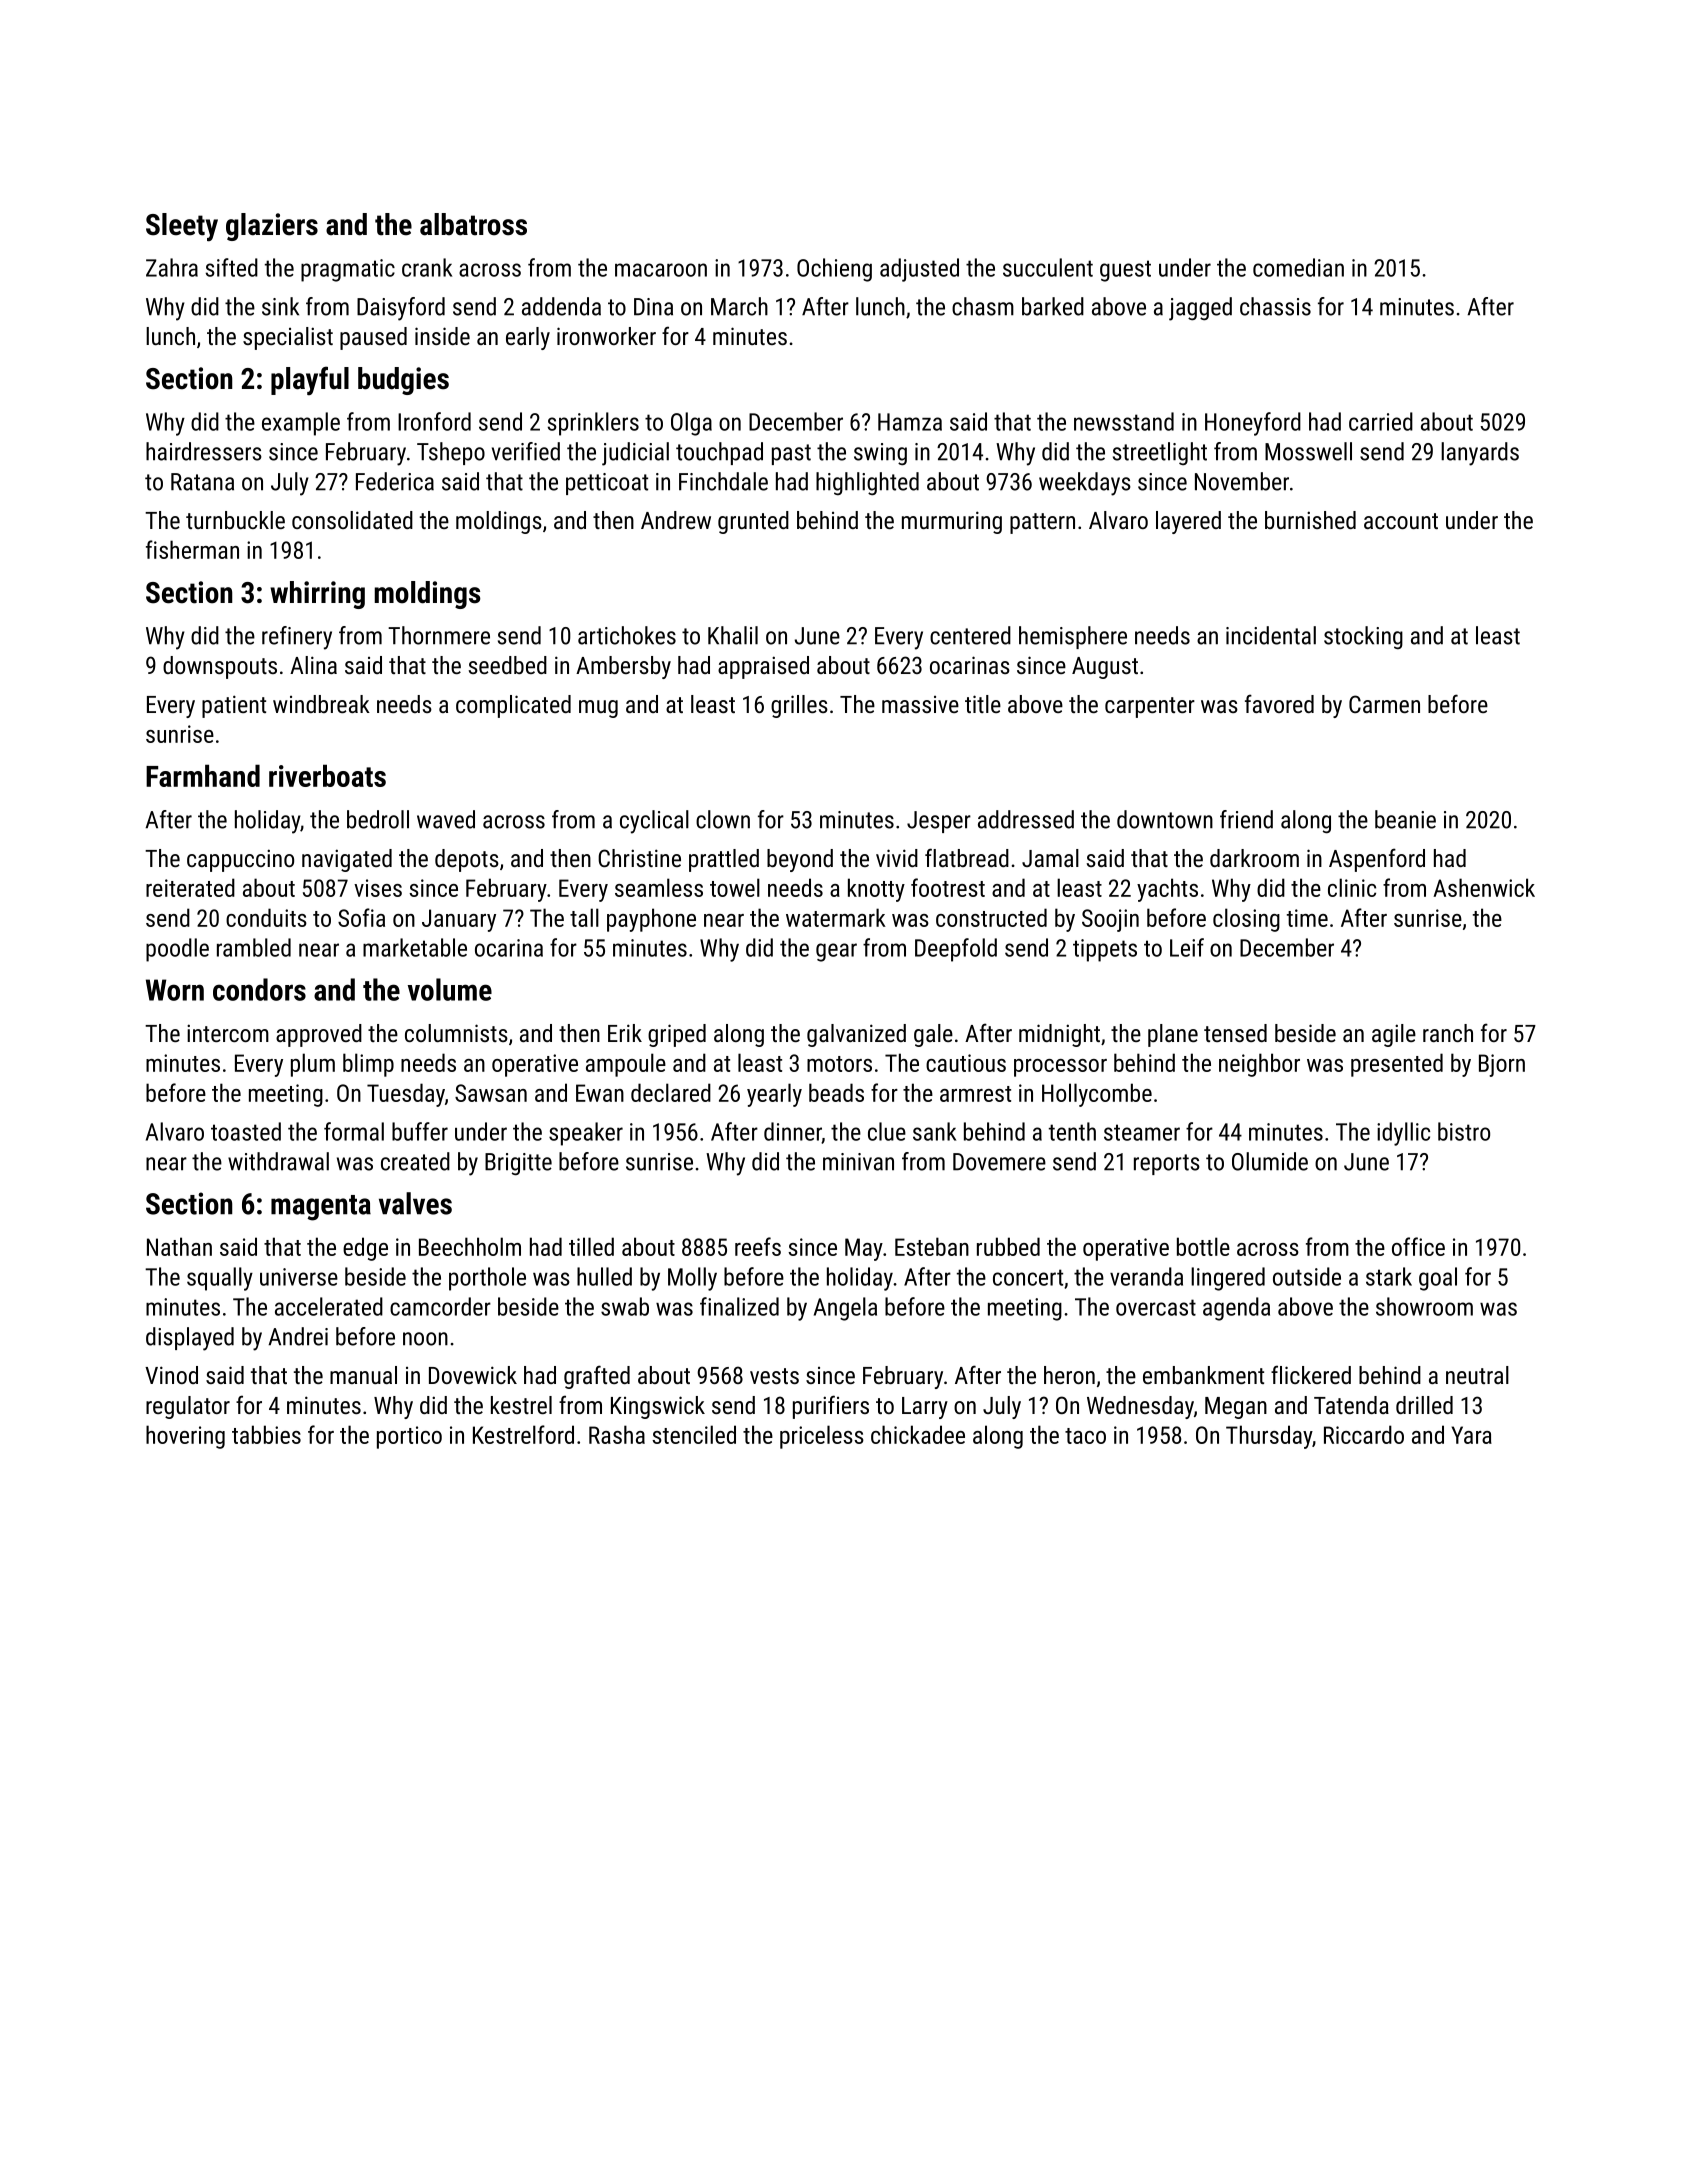  I want to click on macaroon, so click(661, 270).
